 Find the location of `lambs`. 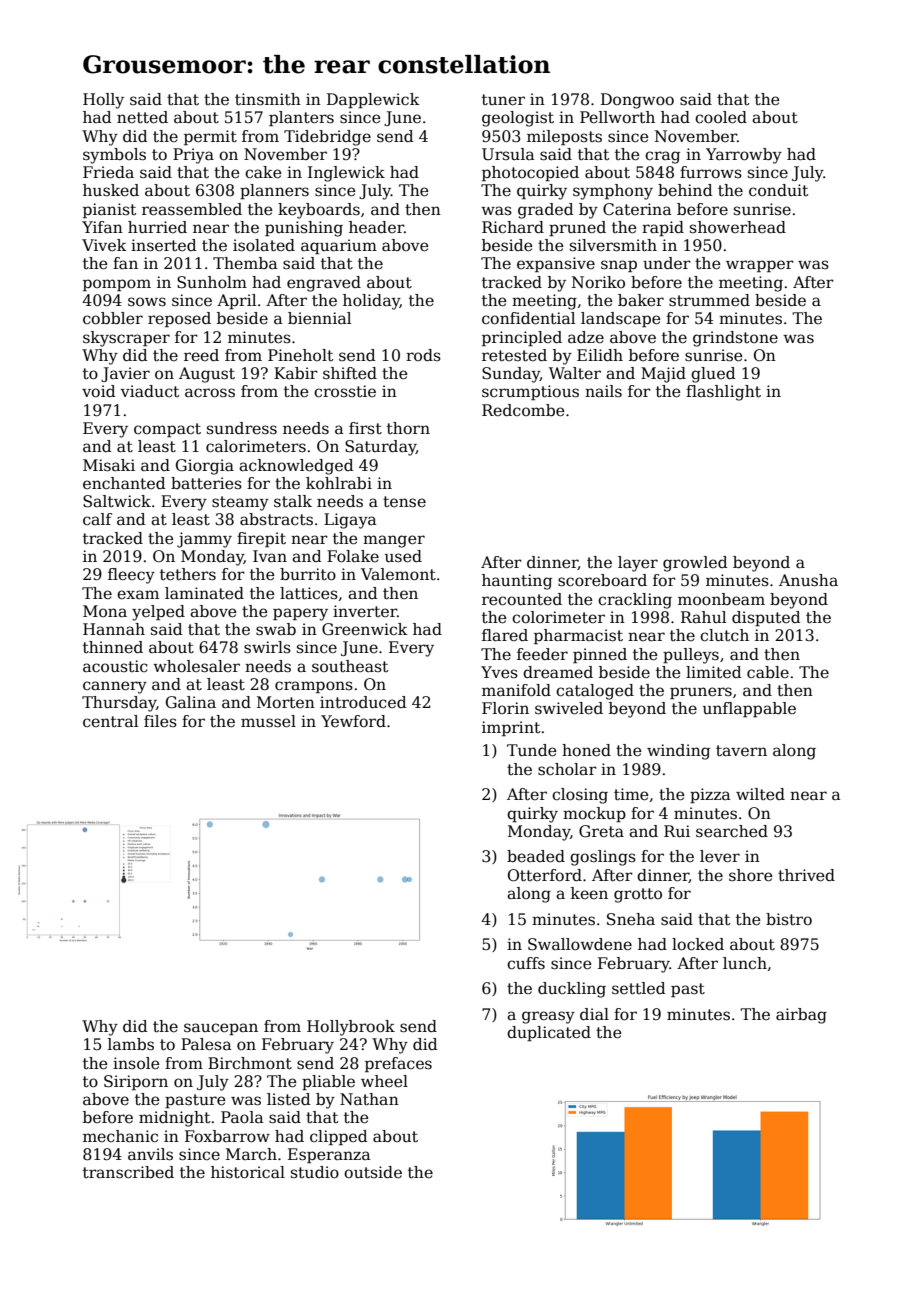

lambs is located at coordinates (131, 1044).
